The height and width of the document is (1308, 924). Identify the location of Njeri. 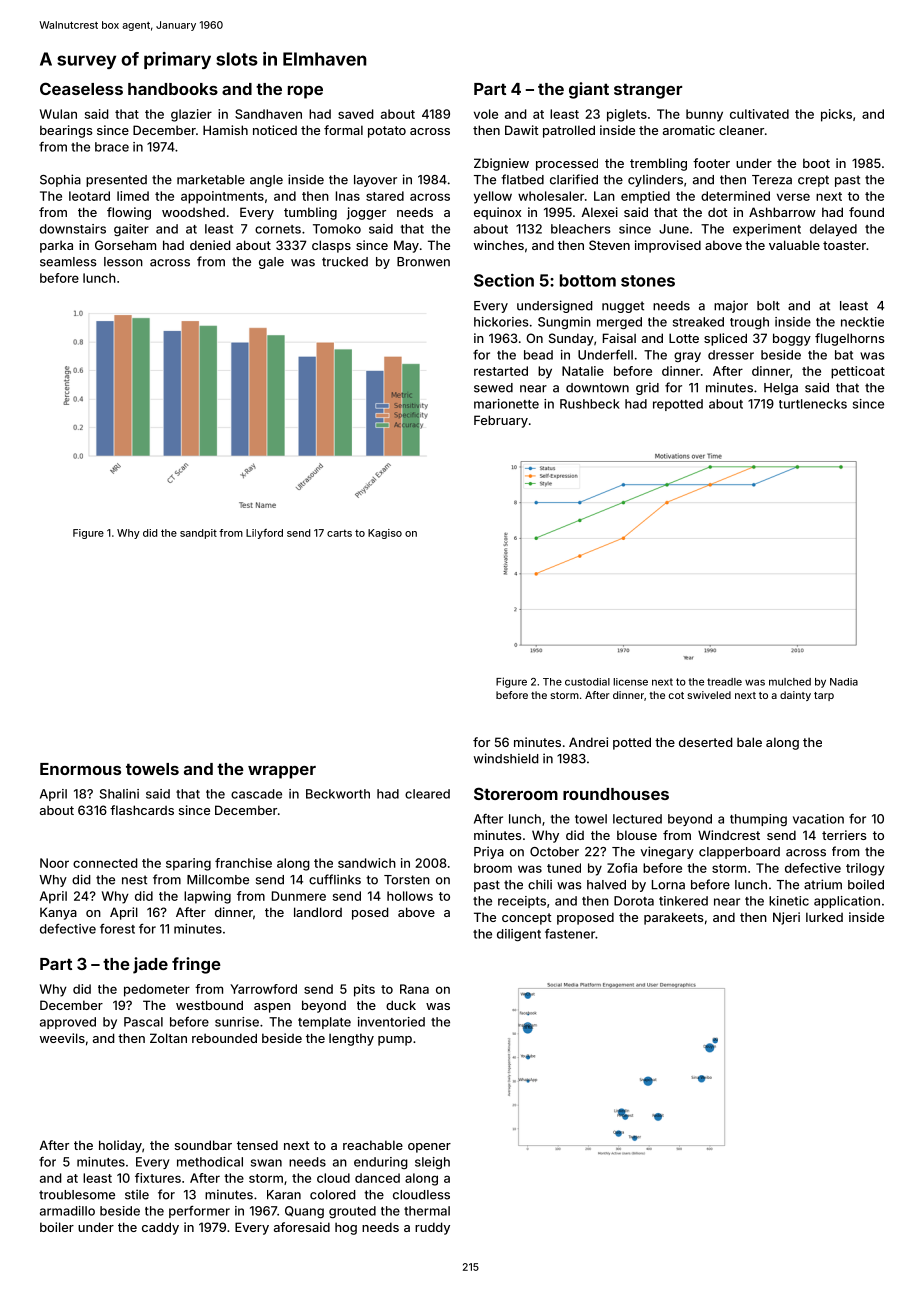
(786, 918).
